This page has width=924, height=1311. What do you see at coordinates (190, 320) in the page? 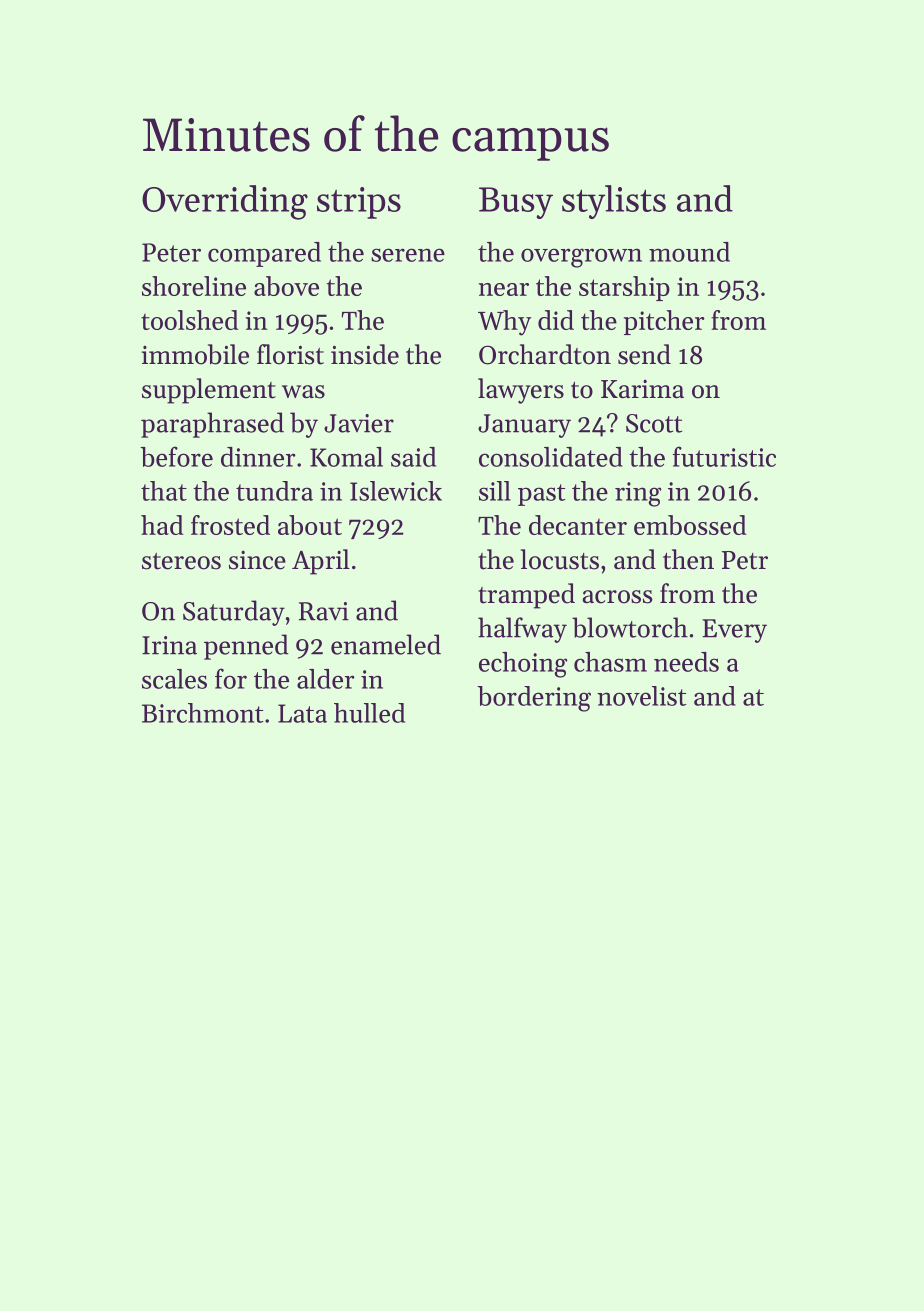
I see `toolshed` at bounding box center [190, 320].
